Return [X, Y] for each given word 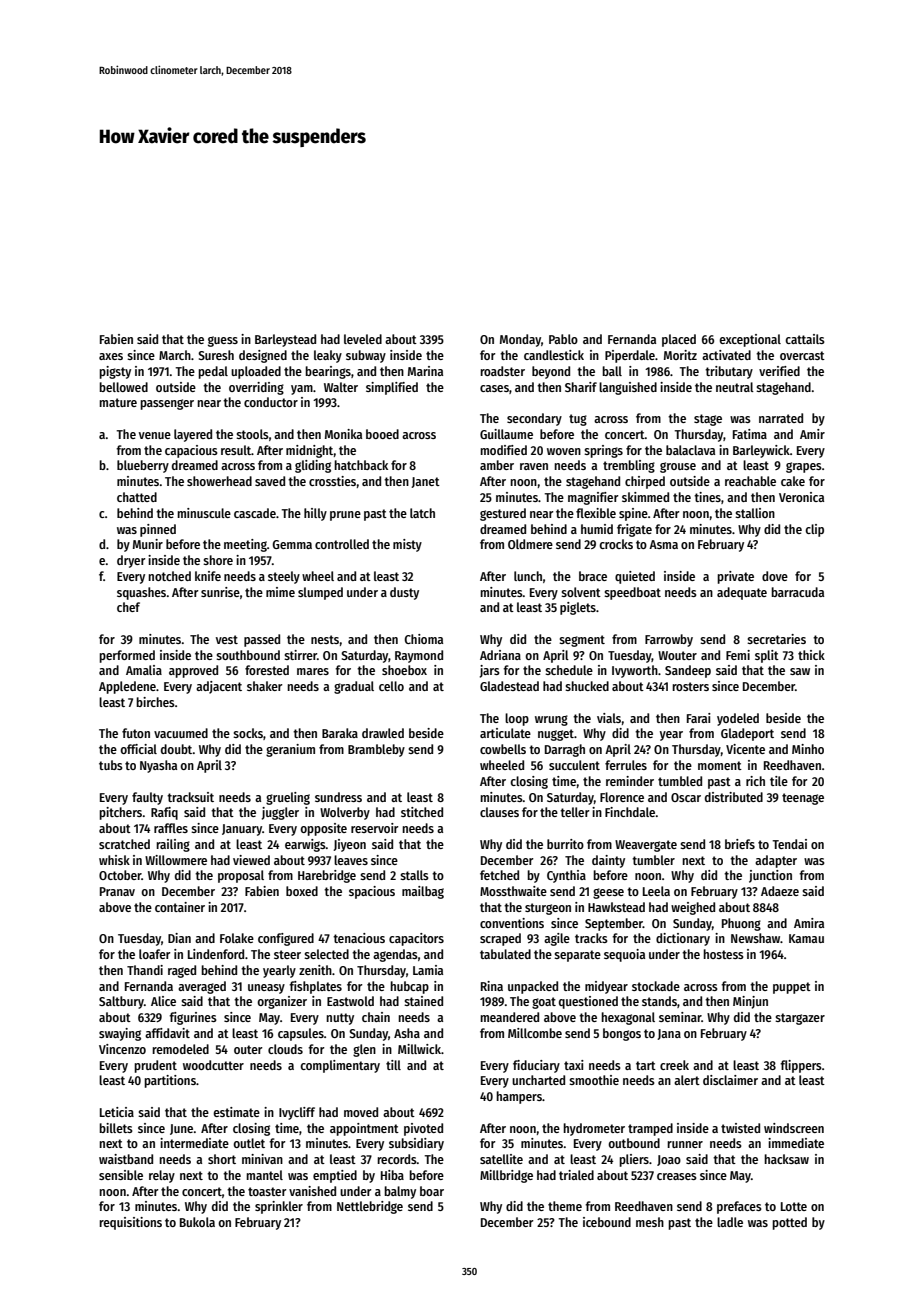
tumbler [653, 860]
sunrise [220, 592]
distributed [734, 797]
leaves [351, 860]
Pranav [117, 891]
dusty [404, 593]
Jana [669, 1034]
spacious [372, 892]
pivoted [423, 1129]
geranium [290, 750]
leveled [363, 339]
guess [223, 341]
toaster [267, 1191]
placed [679, 340]
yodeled [738, 719]
